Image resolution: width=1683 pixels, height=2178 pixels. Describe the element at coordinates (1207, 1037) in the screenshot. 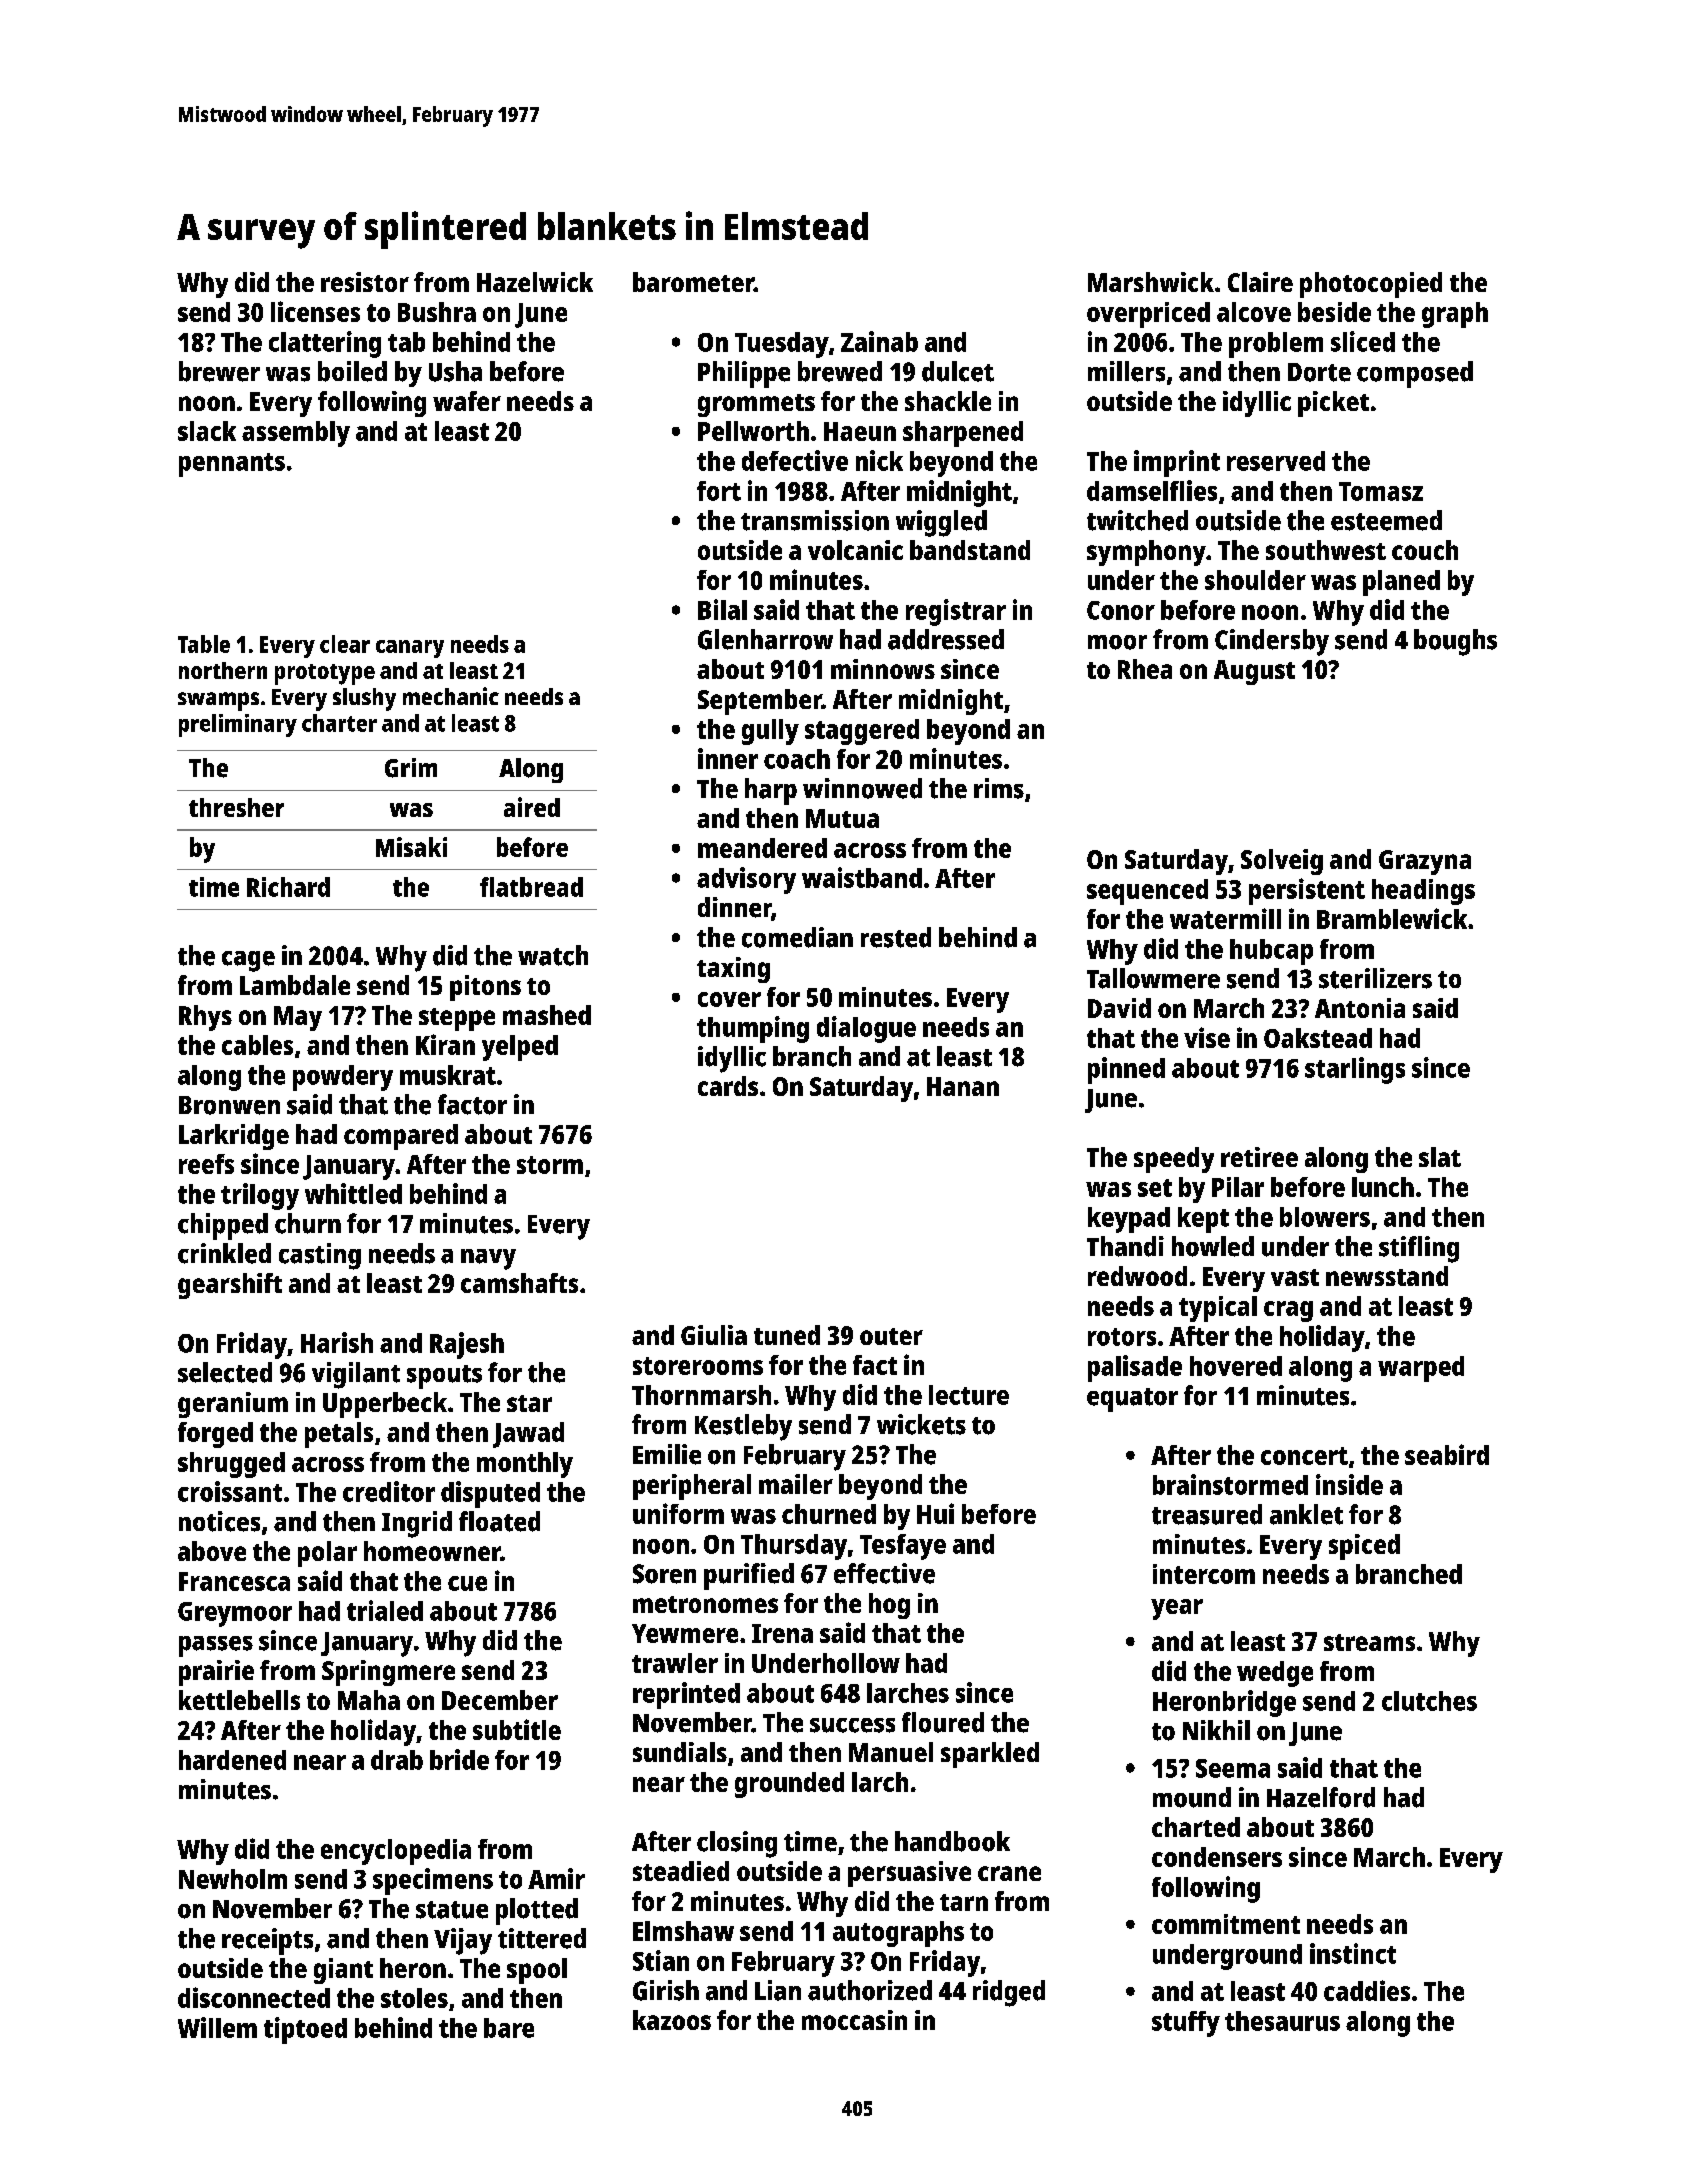

I see `vise` at that location.
